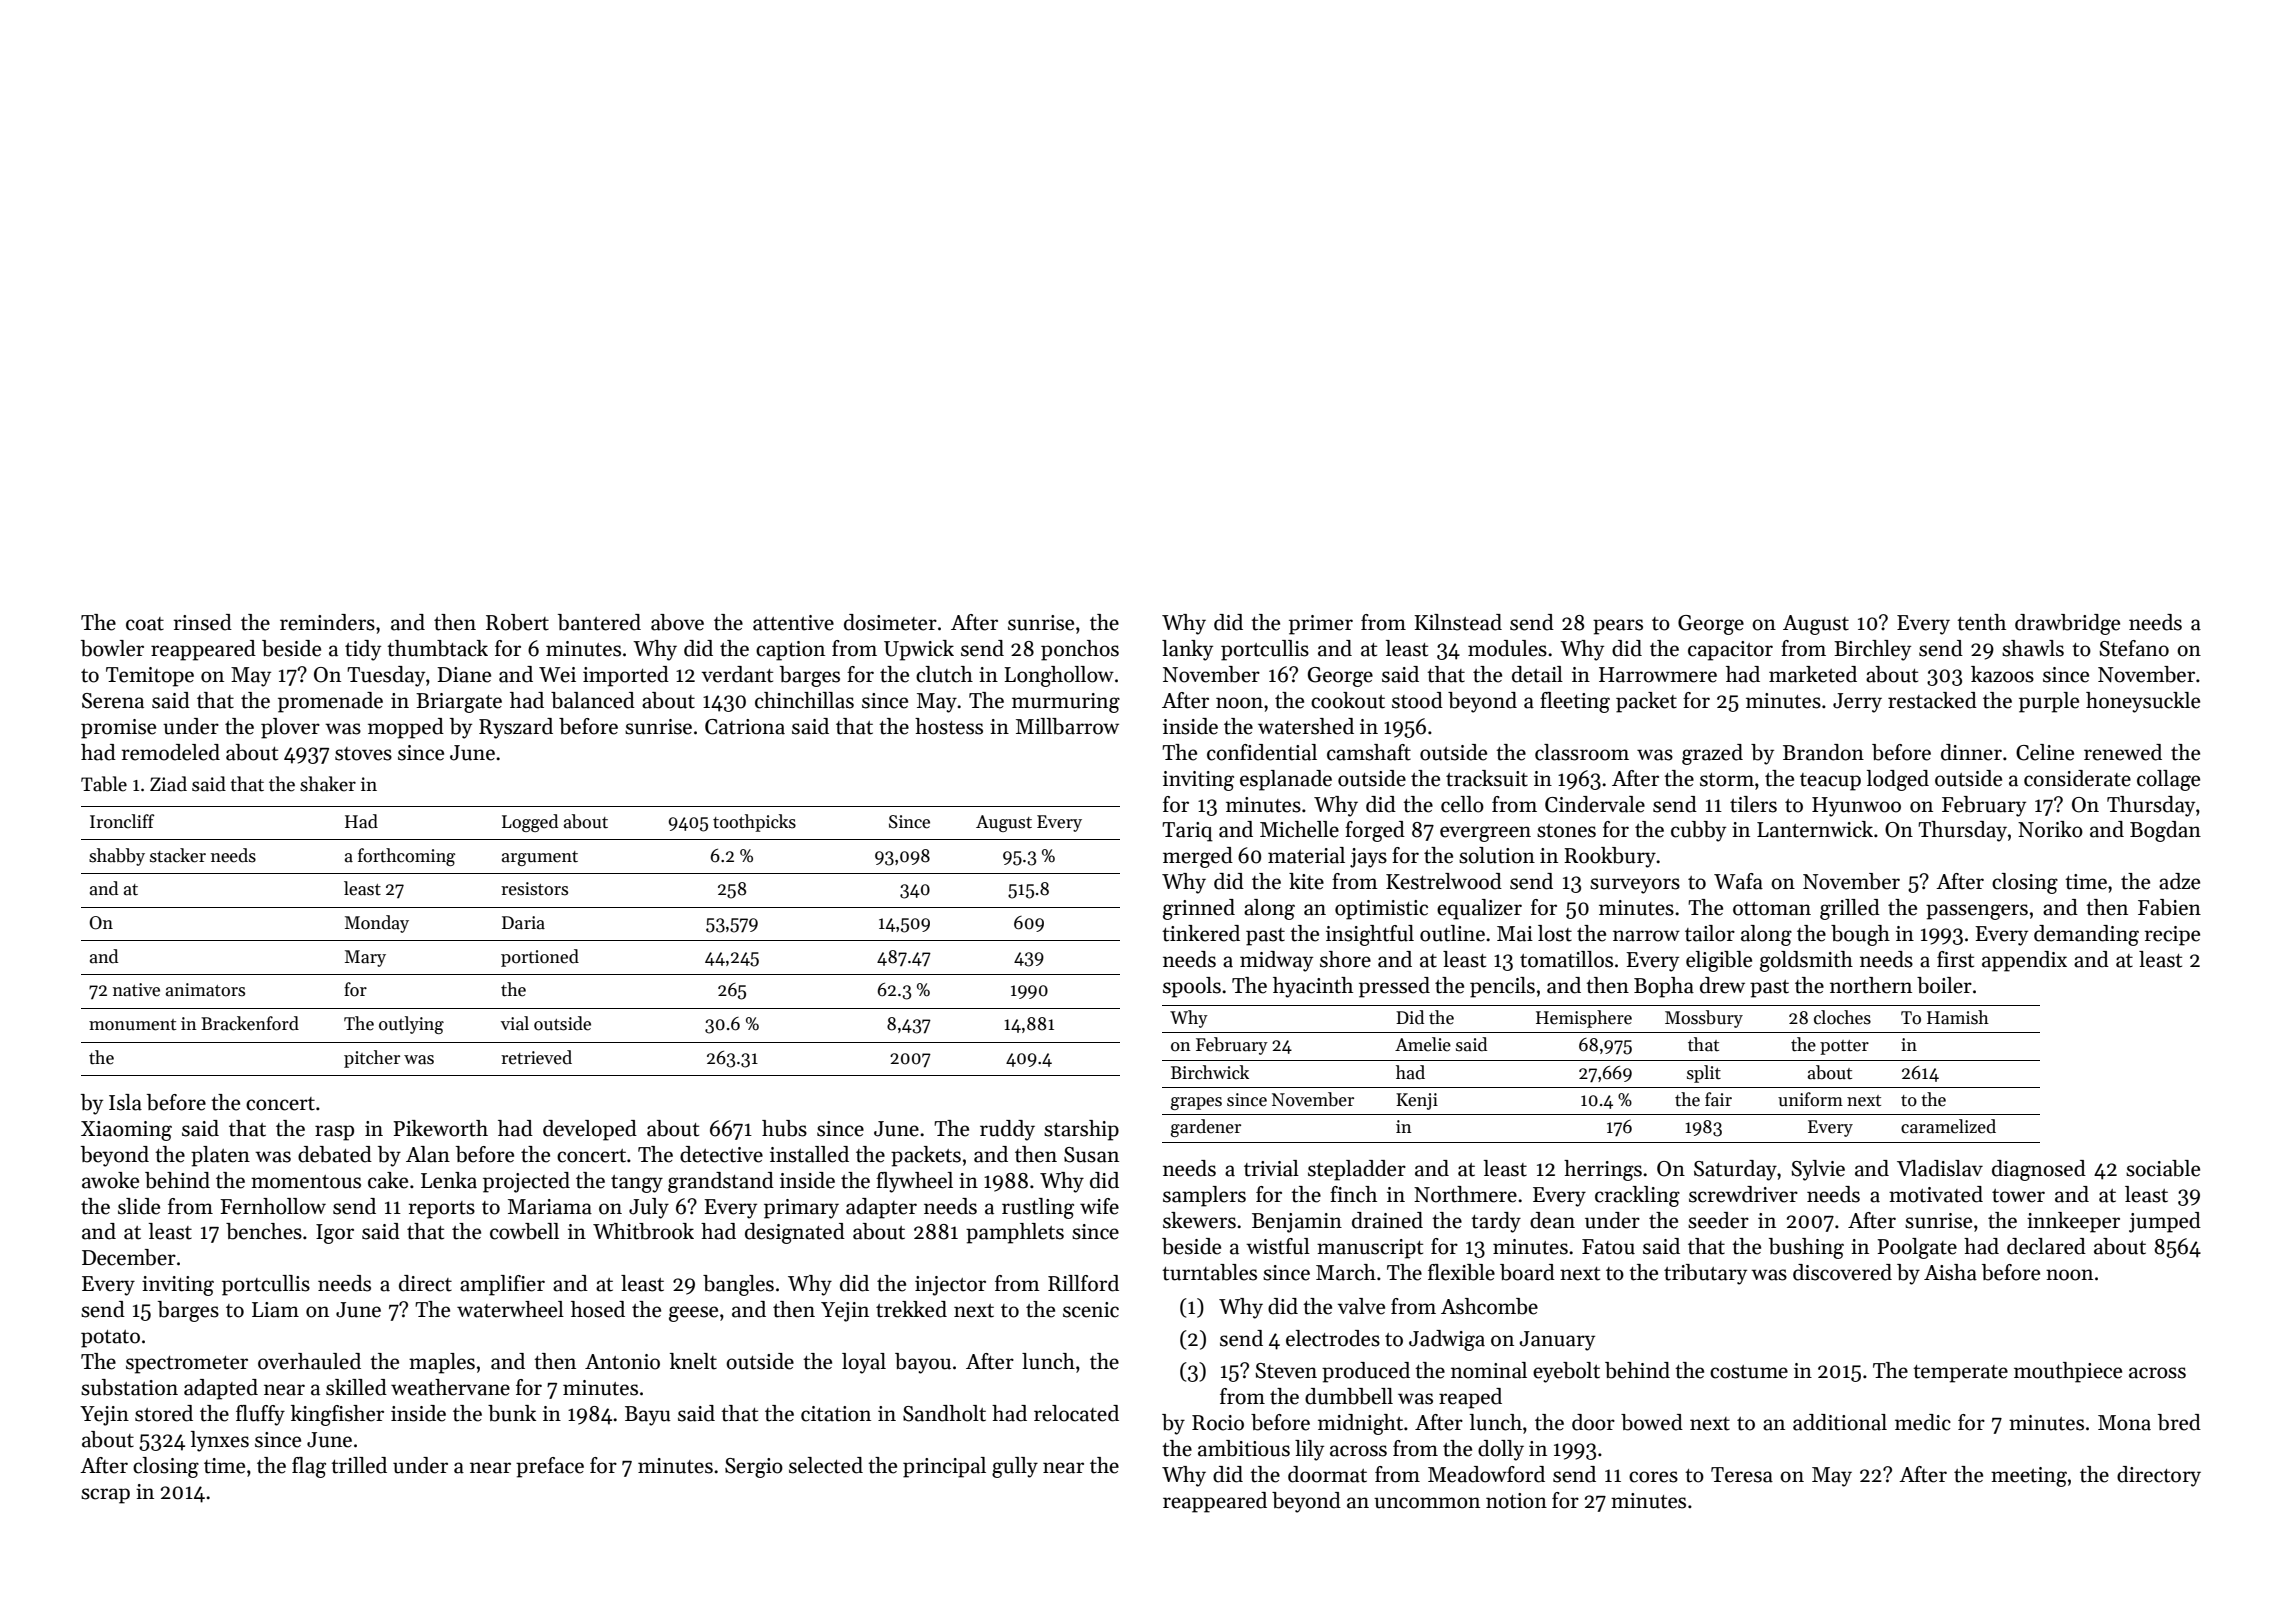  I want to click on eligible, so click(1719, 961).
